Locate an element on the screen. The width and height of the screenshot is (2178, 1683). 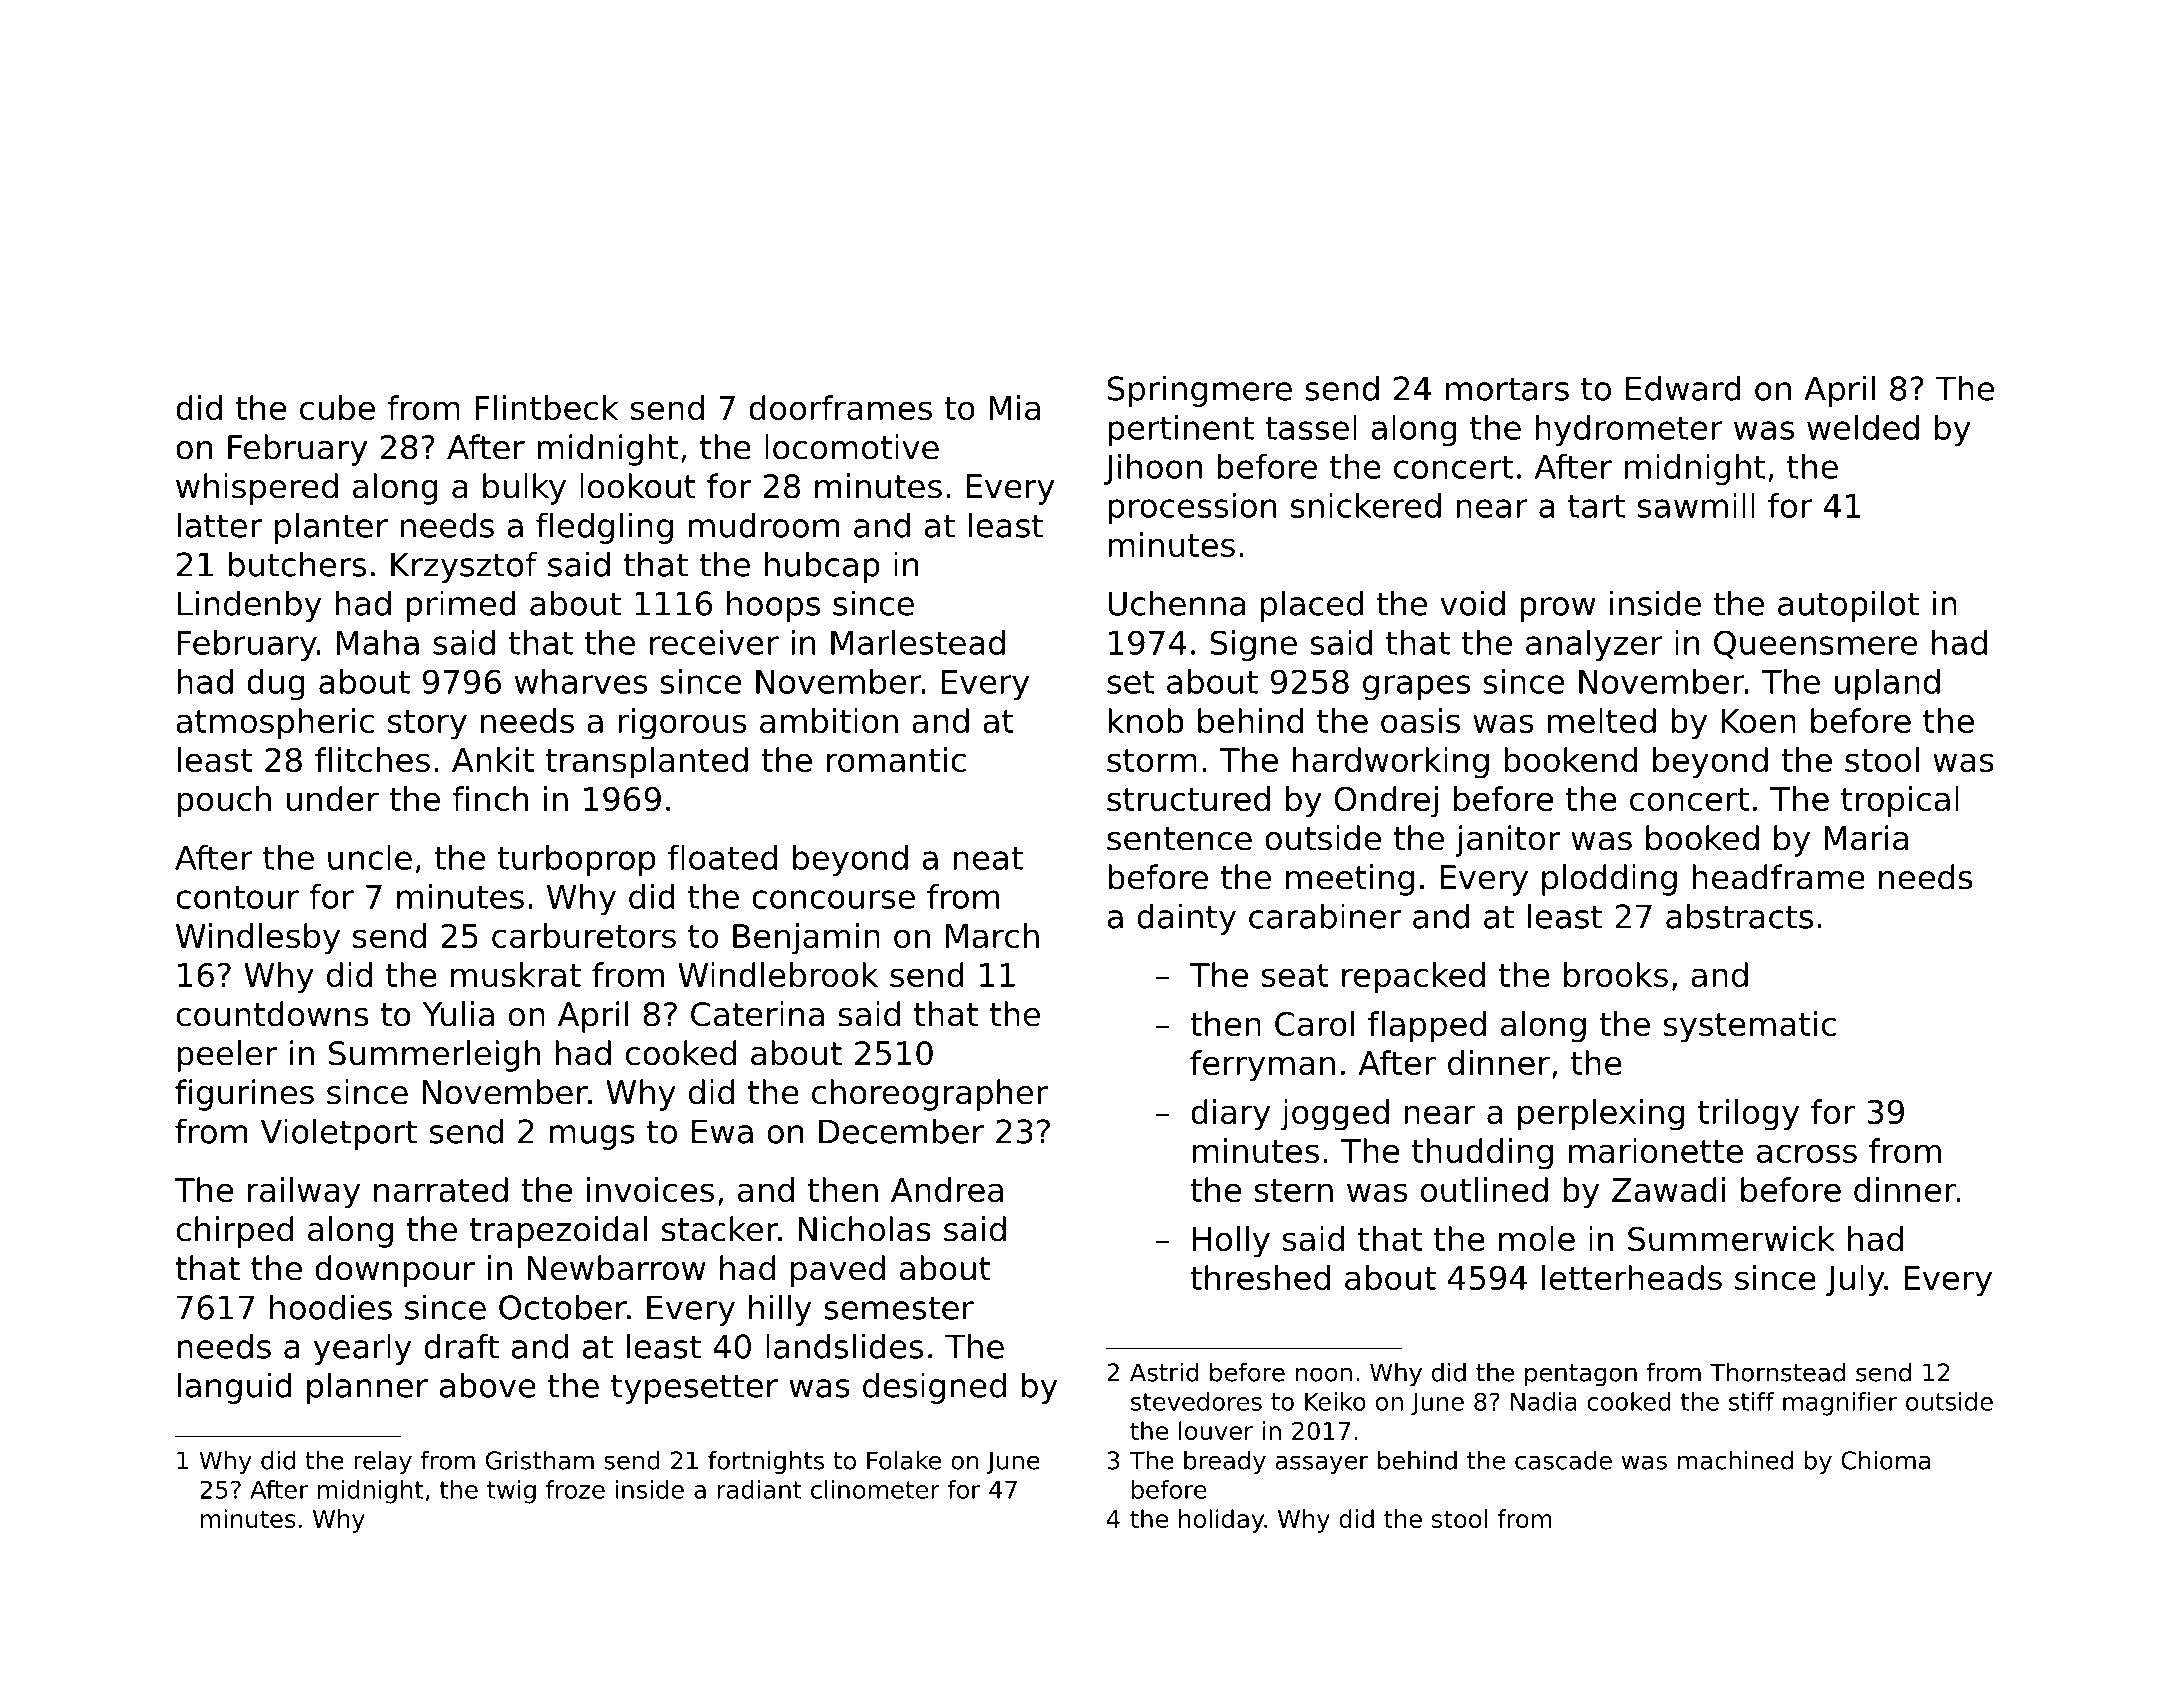
mugs is located at coordinates (592, 1137).
